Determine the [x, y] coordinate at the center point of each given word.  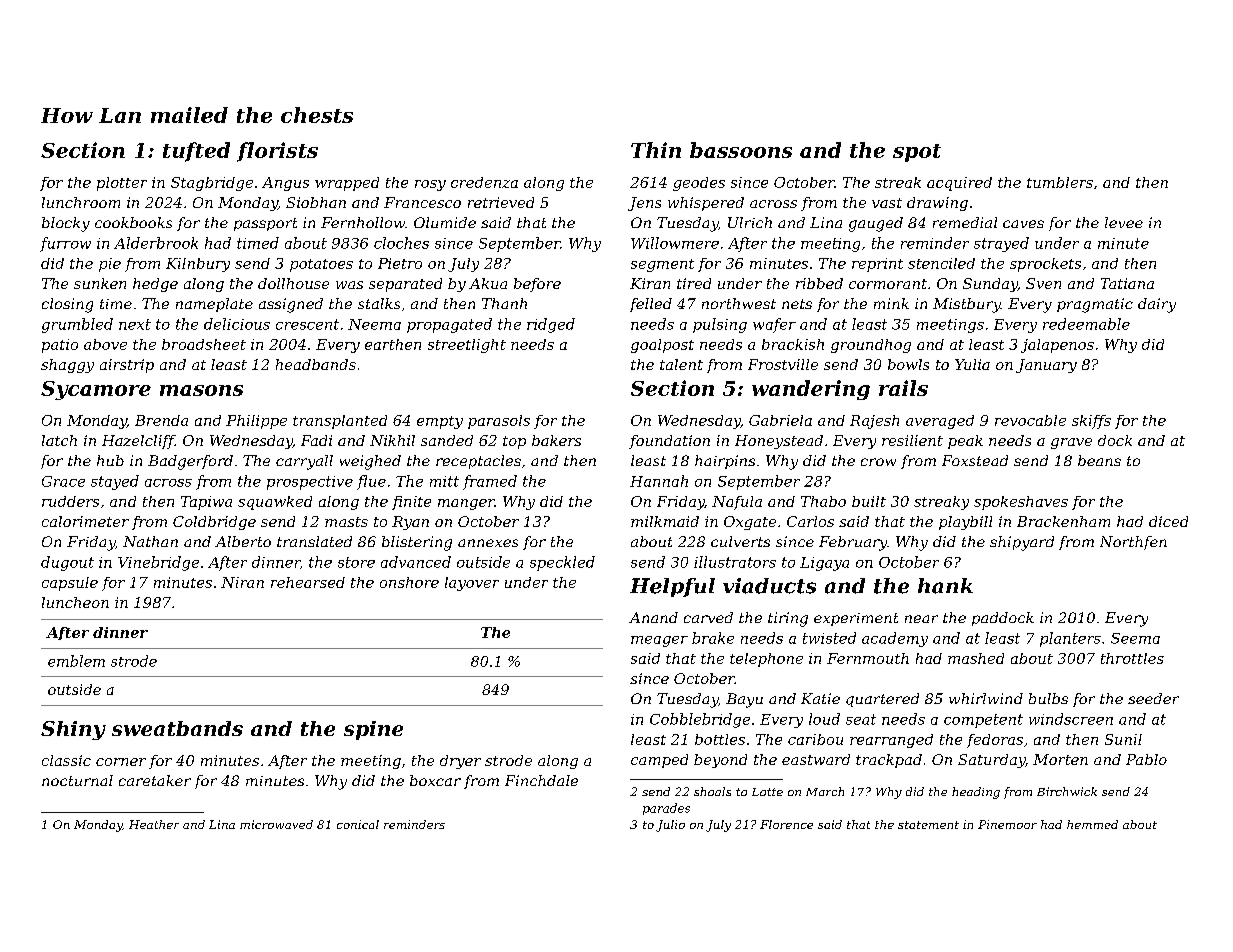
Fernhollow [363, 222]
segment [662, 265]
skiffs [1091, 422]
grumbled [77, 325]
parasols [499, 422]
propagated [449, 325]
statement [928, 825]
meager [659, 641]
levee [1124, 222]
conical [358, 824]
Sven [1043, 283]
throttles [1132, 658]
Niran [242, 582]
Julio [670, 826]
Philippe [256, 422]
